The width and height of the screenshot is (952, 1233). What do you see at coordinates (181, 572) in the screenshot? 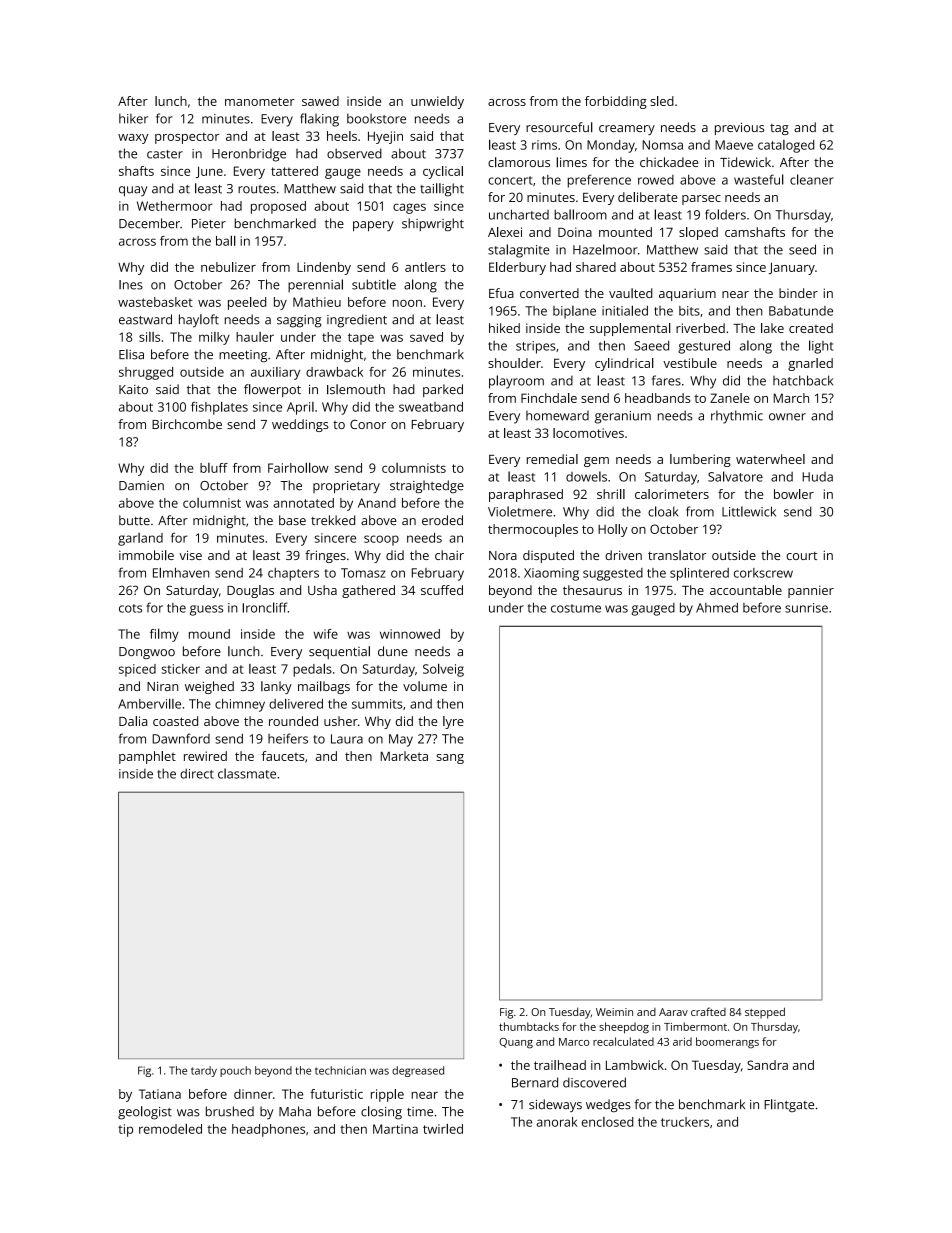
I see `Elmhaven` at bounding box center [181, 572].
